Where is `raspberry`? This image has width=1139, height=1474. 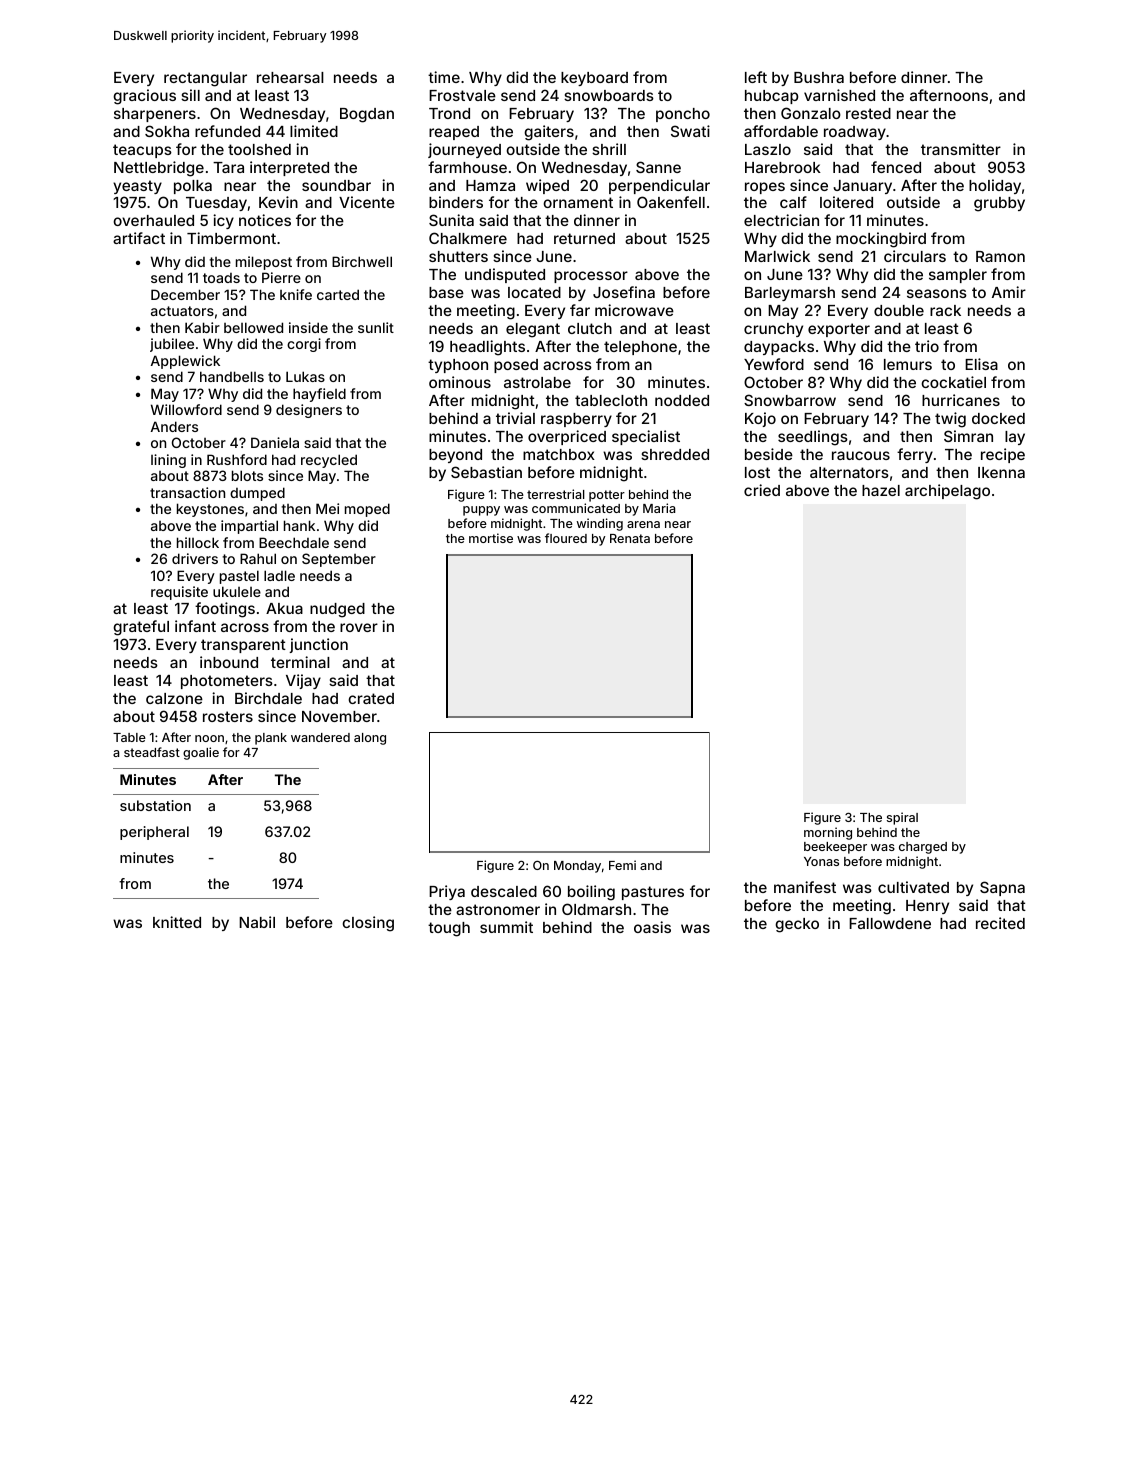 raspberry is located at coordinates (576, 420).
